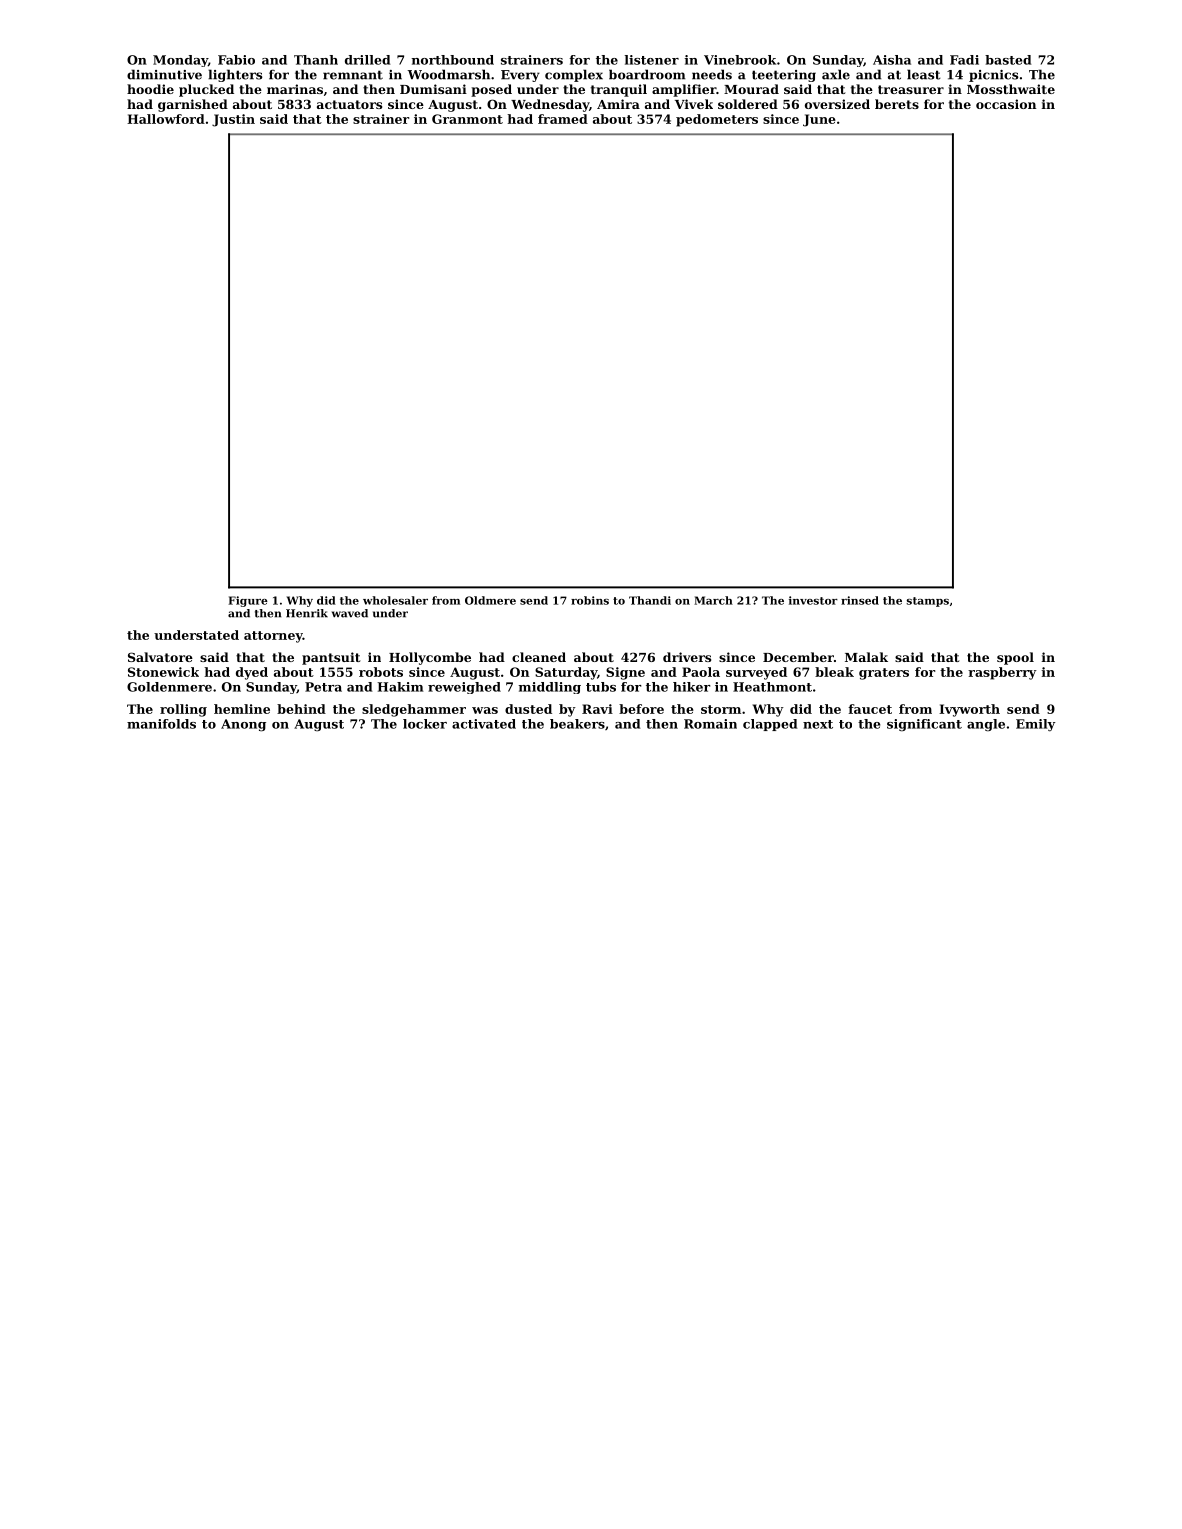 This screenshot has width=1182, height=1529. What do you see at coordinates (860, 600) in the screenshot?
I see `rinsed` at bounding box center [860, 600].
